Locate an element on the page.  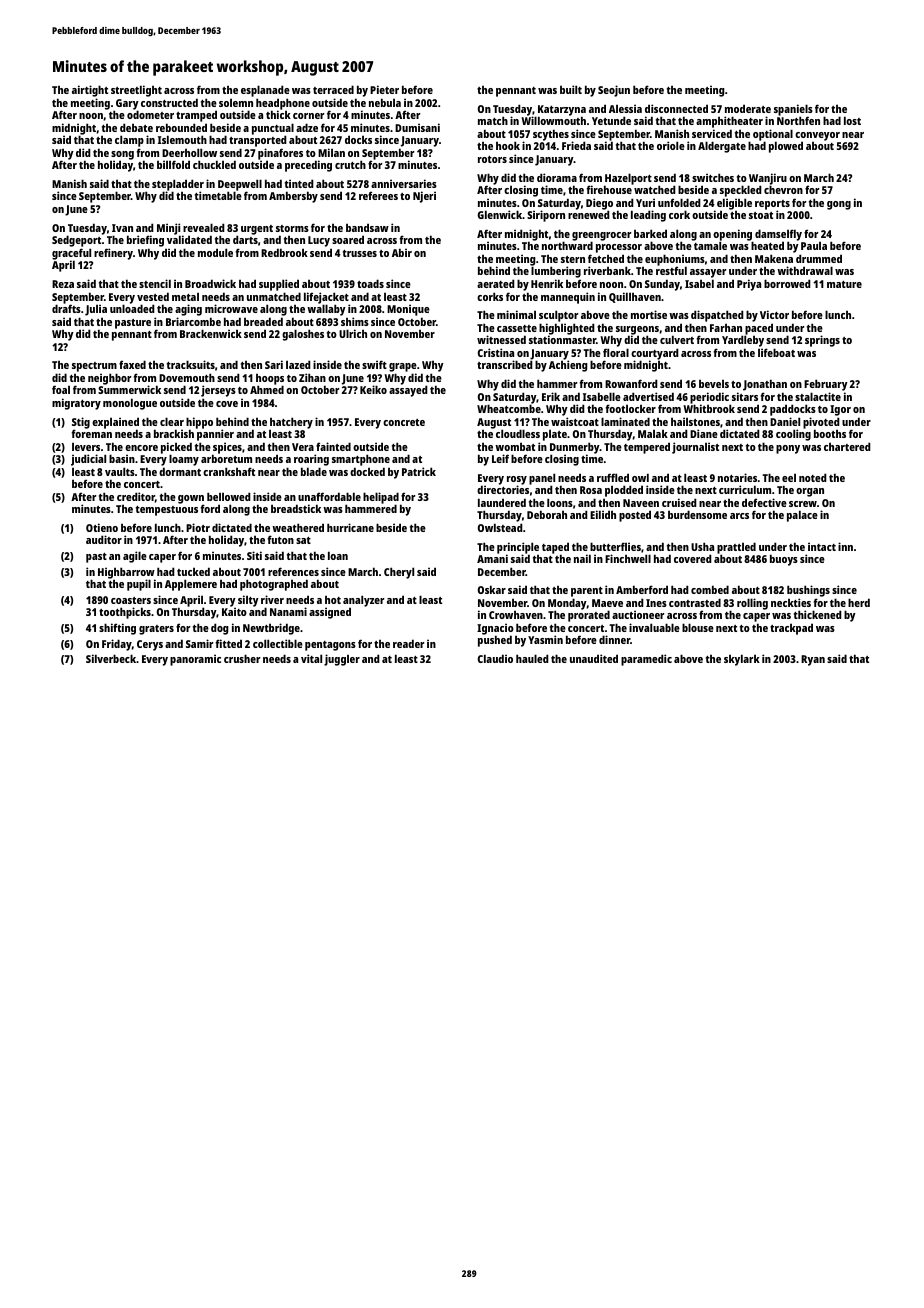
panoramic is located at coordinates (195, 660).
